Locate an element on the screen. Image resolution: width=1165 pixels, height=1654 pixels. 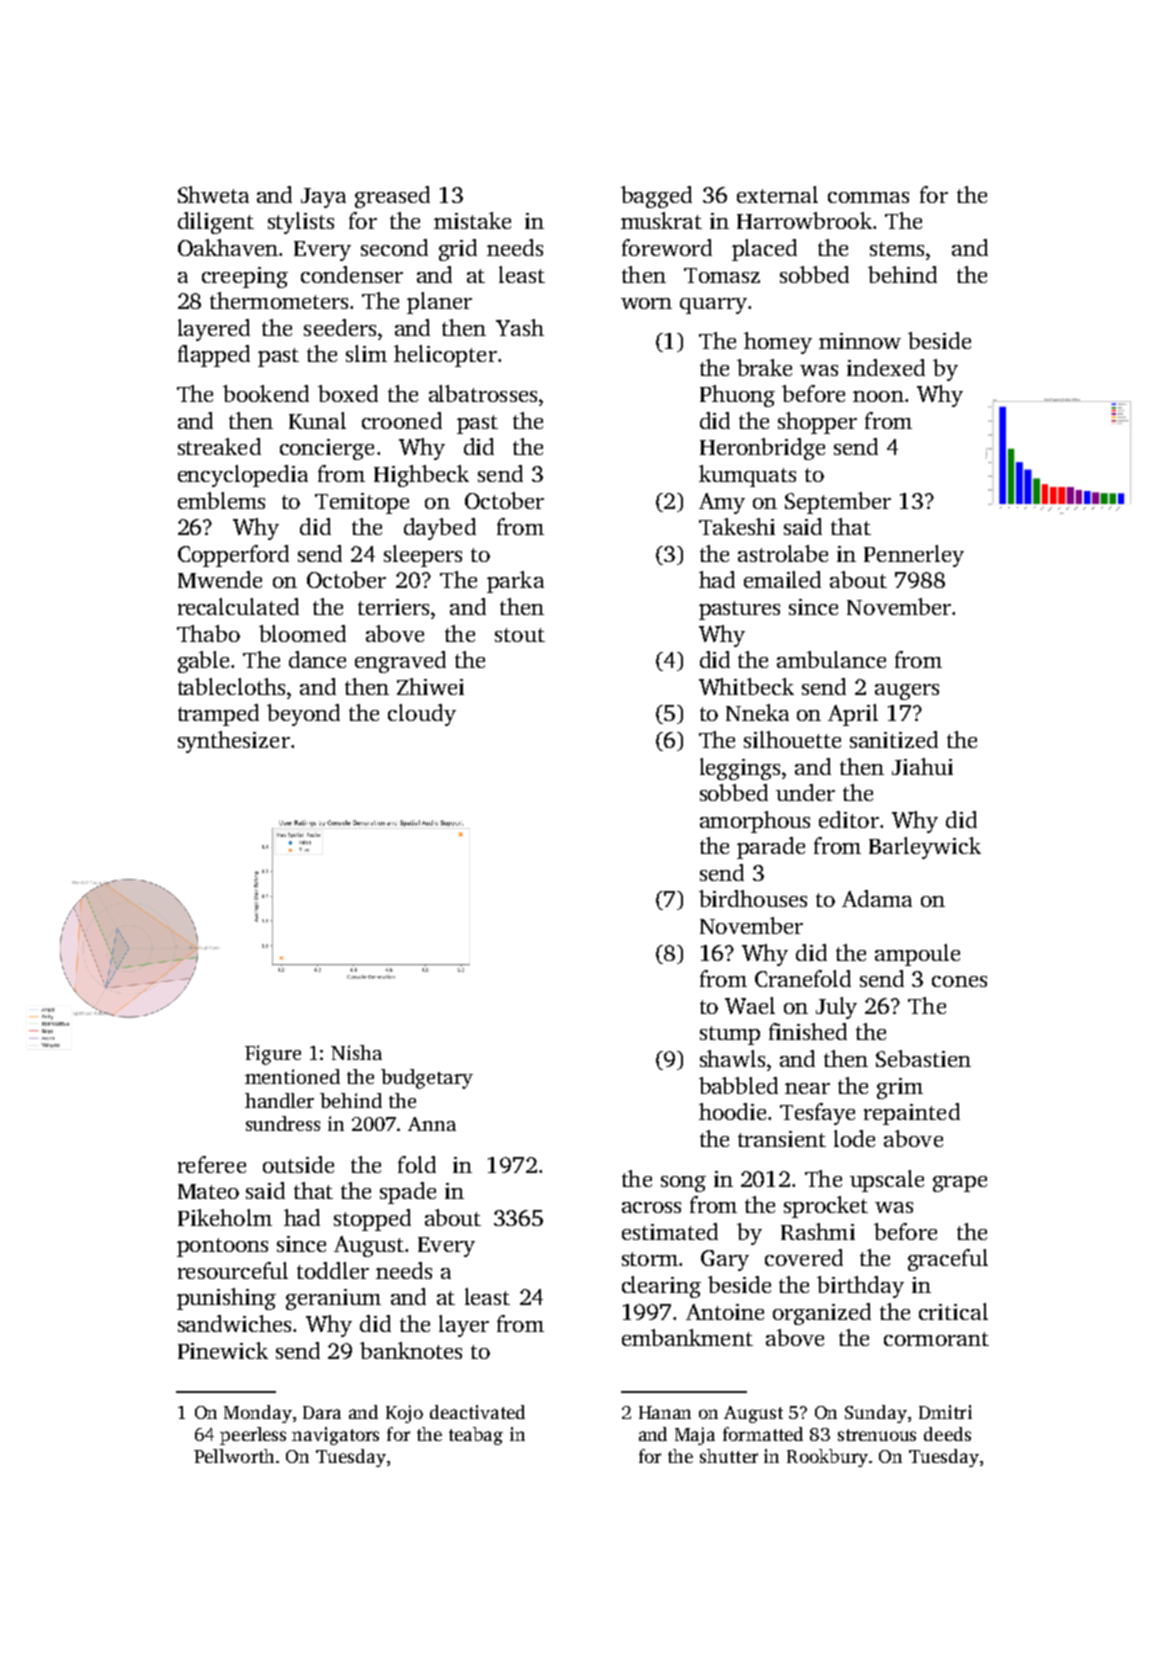
cloudy is located at coordinates (422, 715).
